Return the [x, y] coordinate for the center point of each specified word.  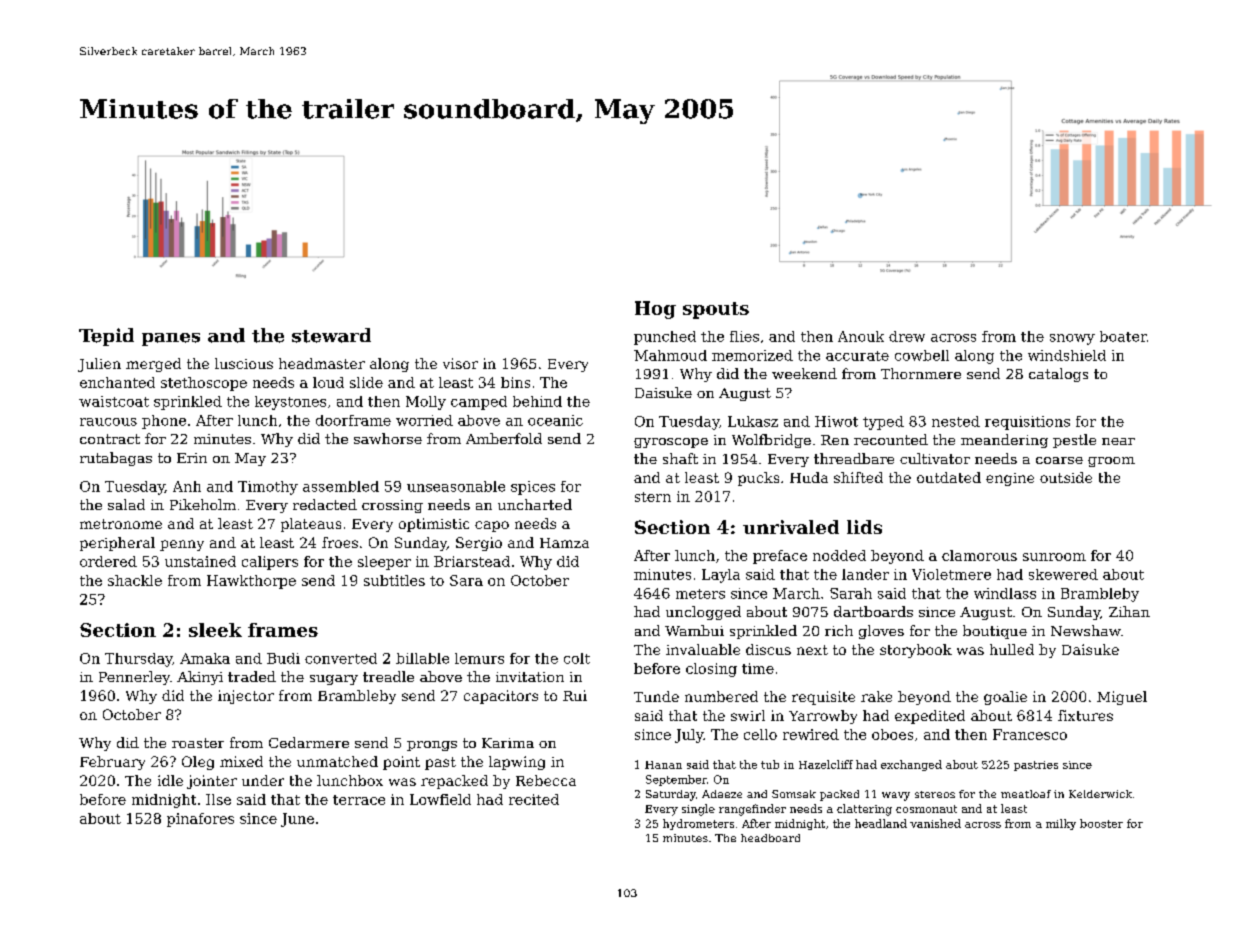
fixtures [1085, 715]
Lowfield [440, 799]
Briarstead [472, 561]
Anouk [861, 336]
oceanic [555, 420]
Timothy [268, 488]
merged [153, 365]
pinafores [200, 820]
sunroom [1054, 557]
